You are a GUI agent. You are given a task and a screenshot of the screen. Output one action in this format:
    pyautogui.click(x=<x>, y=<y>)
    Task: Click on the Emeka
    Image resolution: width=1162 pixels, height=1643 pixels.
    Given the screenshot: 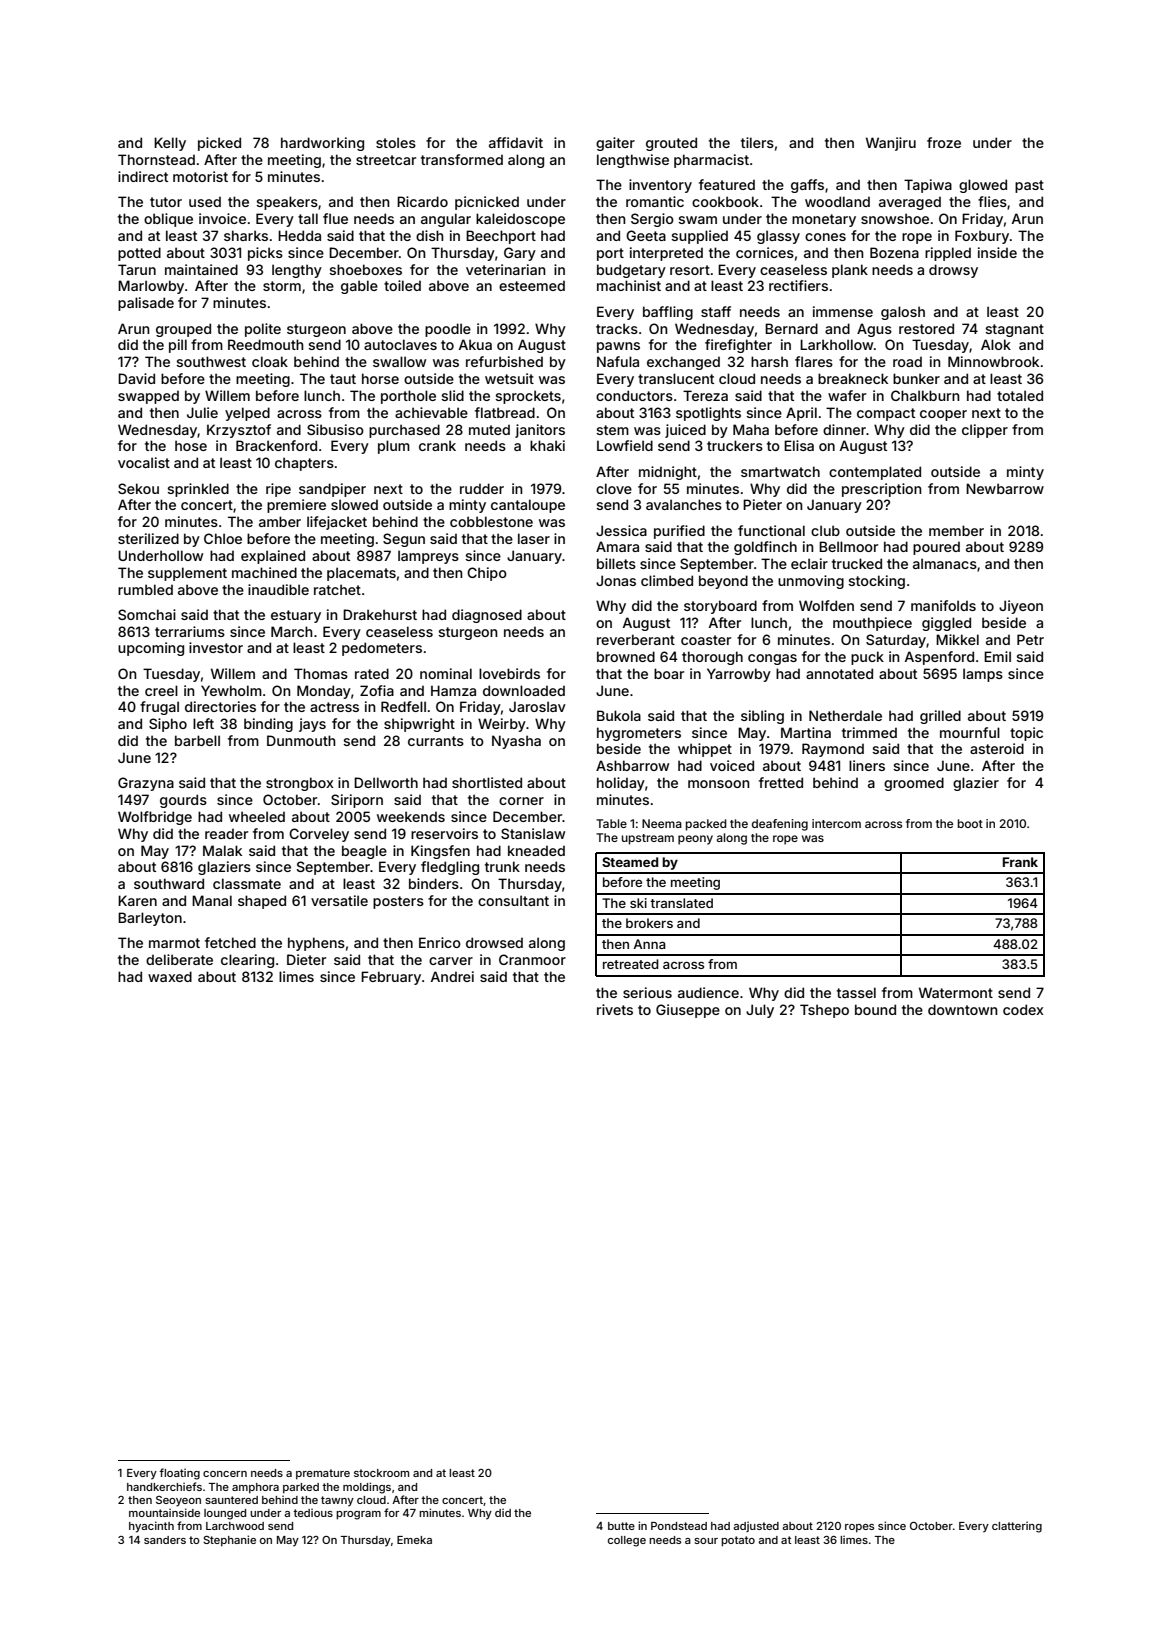 What is the action you would take?
    pyautogui.click(x=414, y=1540)
